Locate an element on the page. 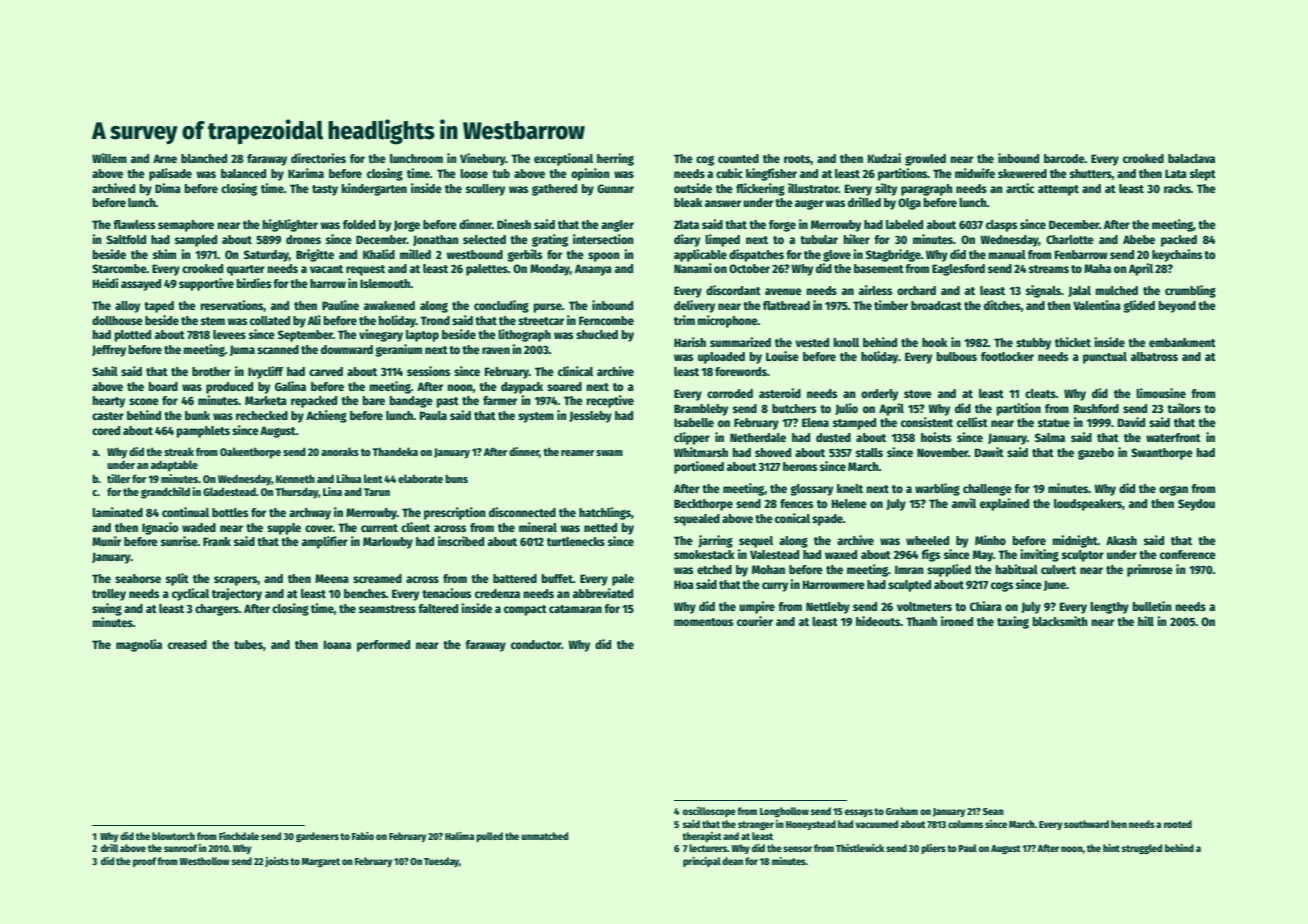 This page has width=1308, height=924. Longhollow is located at coordinates (784, 812).
